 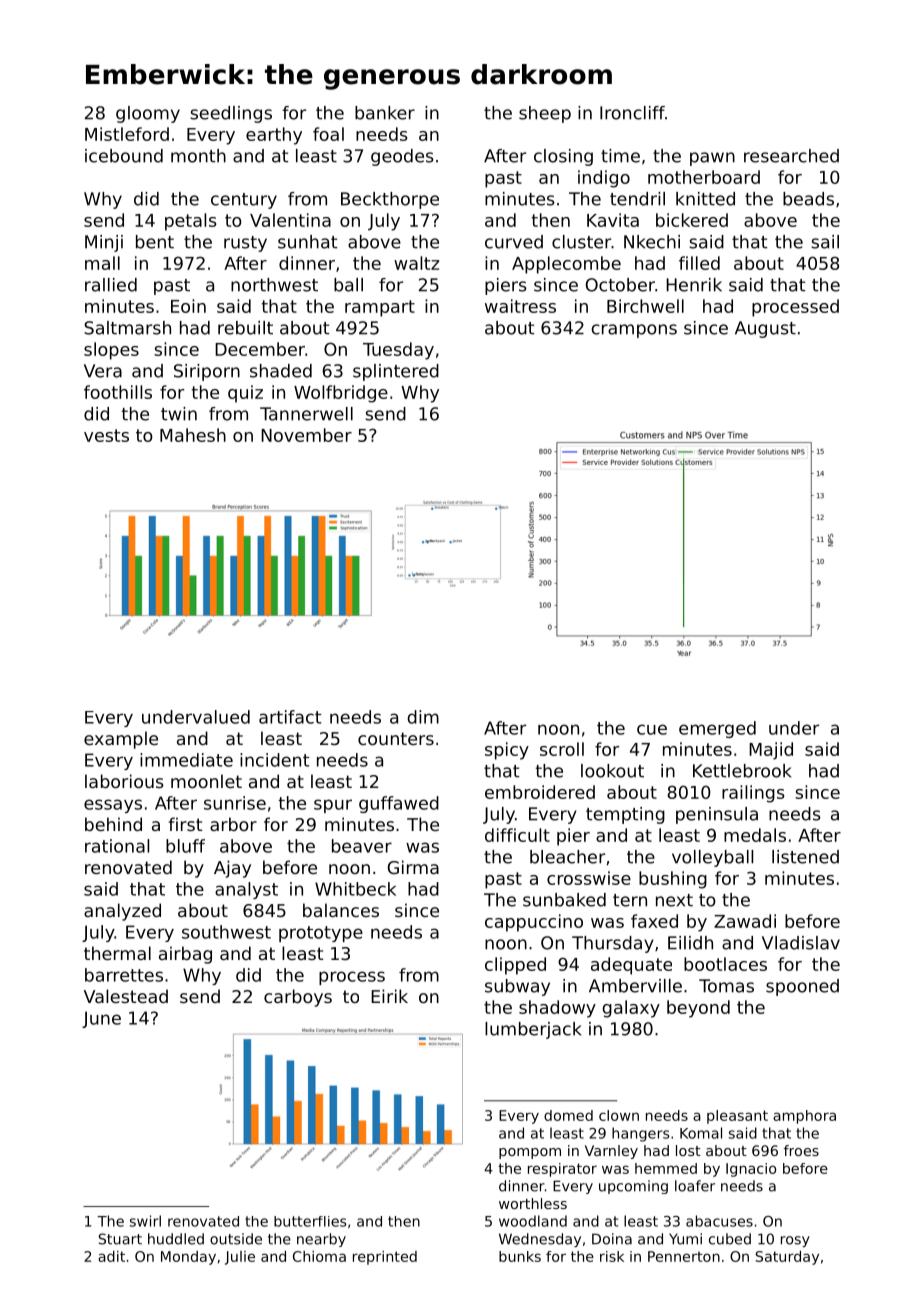 I want to click on Ironcliff, so click(x=632, y=113).
